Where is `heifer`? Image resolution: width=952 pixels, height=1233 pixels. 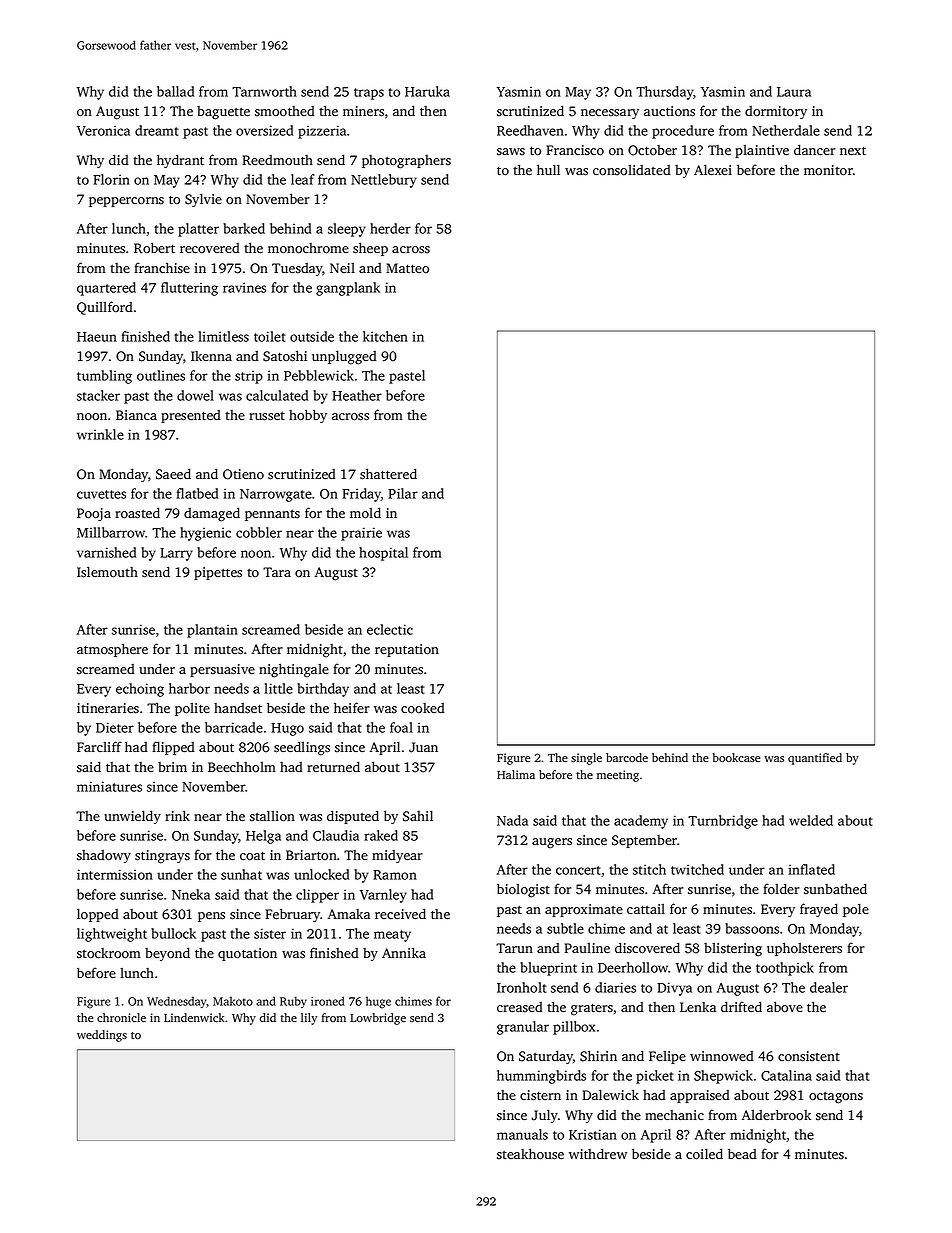 heifer is located at coordinates (352, 707).
